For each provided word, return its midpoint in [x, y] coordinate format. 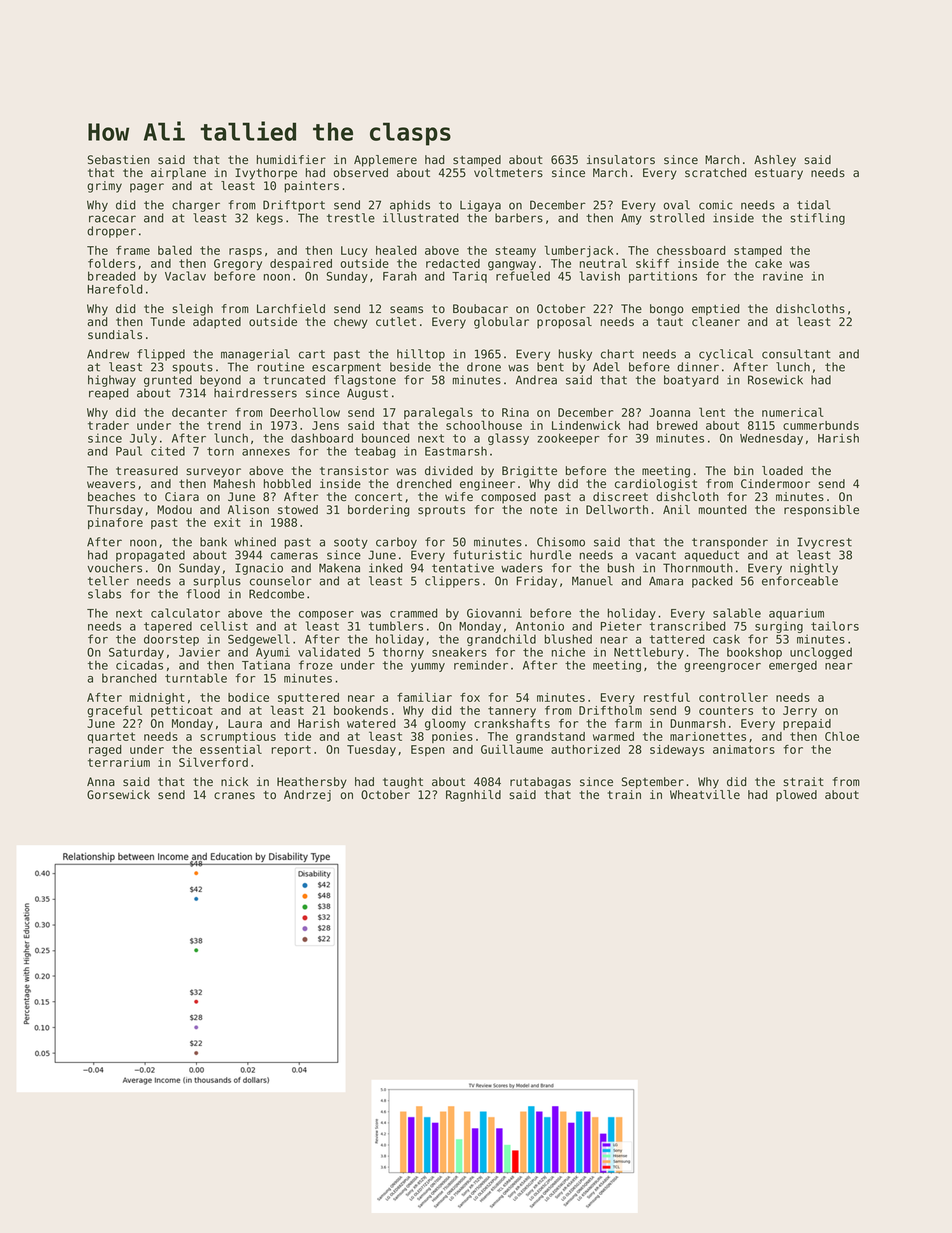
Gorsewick [118, 795]
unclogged [821, 653]
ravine [783, 276]
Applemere [385, 161]
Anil [676, 509]
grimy [104, 187]
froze [316, 665]
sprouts [441, 511]
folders [111, 263]
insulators [621, 160]
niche [568, 652]
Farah [400, 276]
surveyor [213, 473]
